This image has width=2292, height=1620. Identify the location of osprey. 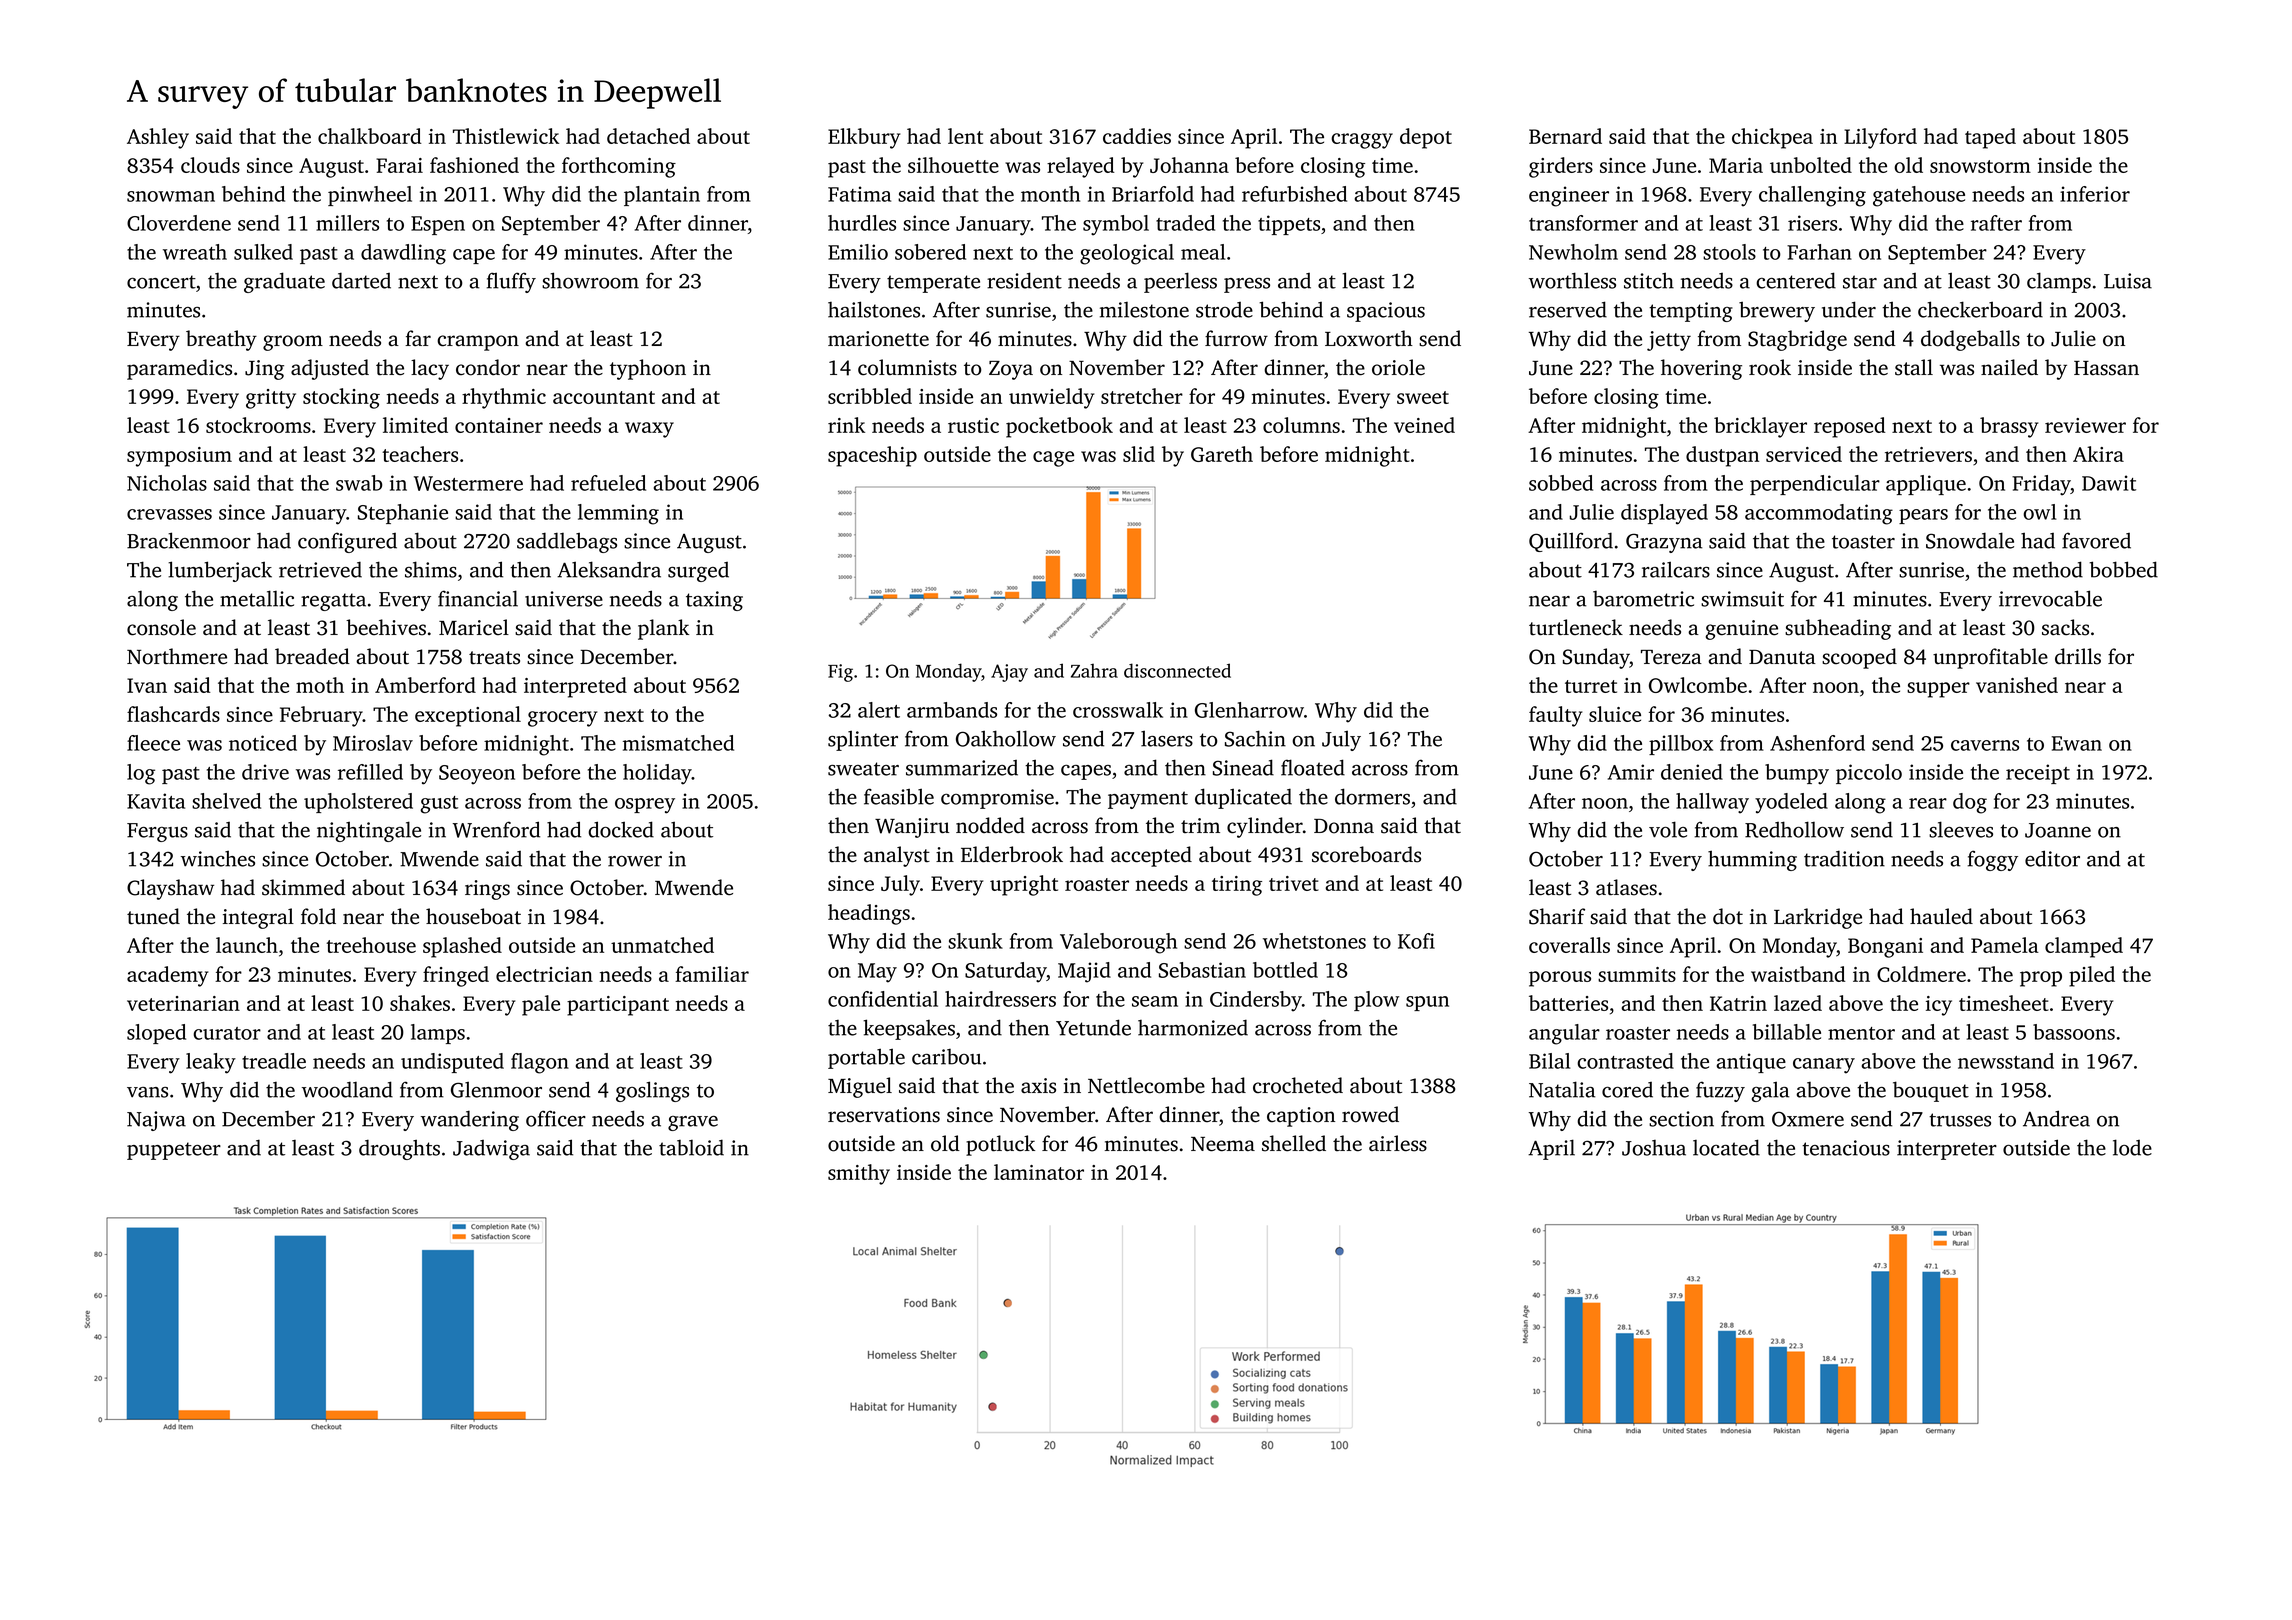
(645, 806).
